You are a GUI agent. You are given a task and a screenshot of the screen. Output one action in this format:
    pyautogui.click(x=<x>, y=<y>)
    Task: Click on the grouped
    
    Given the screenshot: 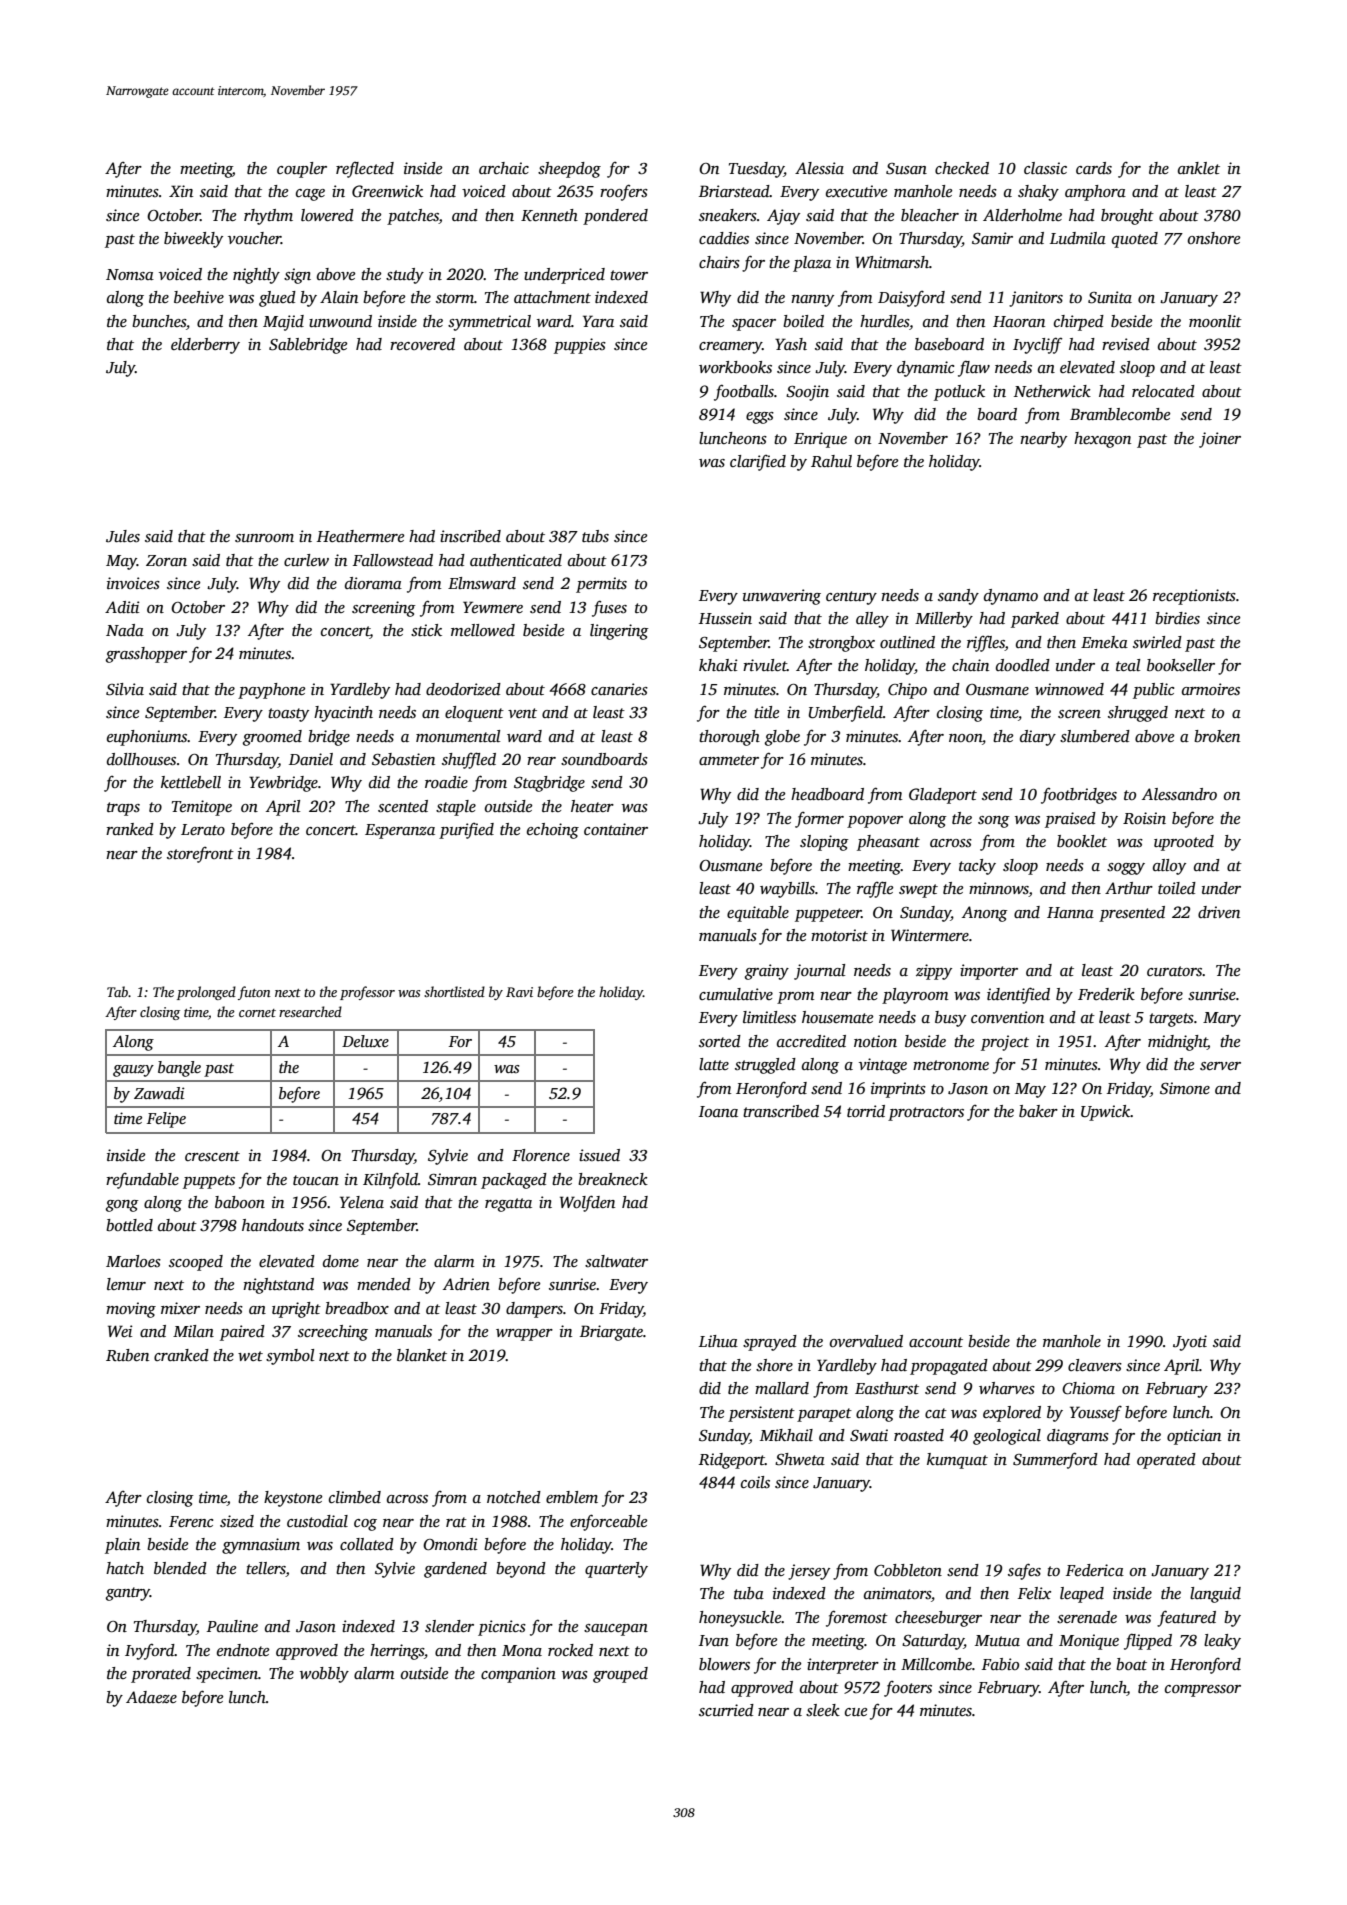 What is the action you would take?
    pyautogui.click(x=620, y=1675)
